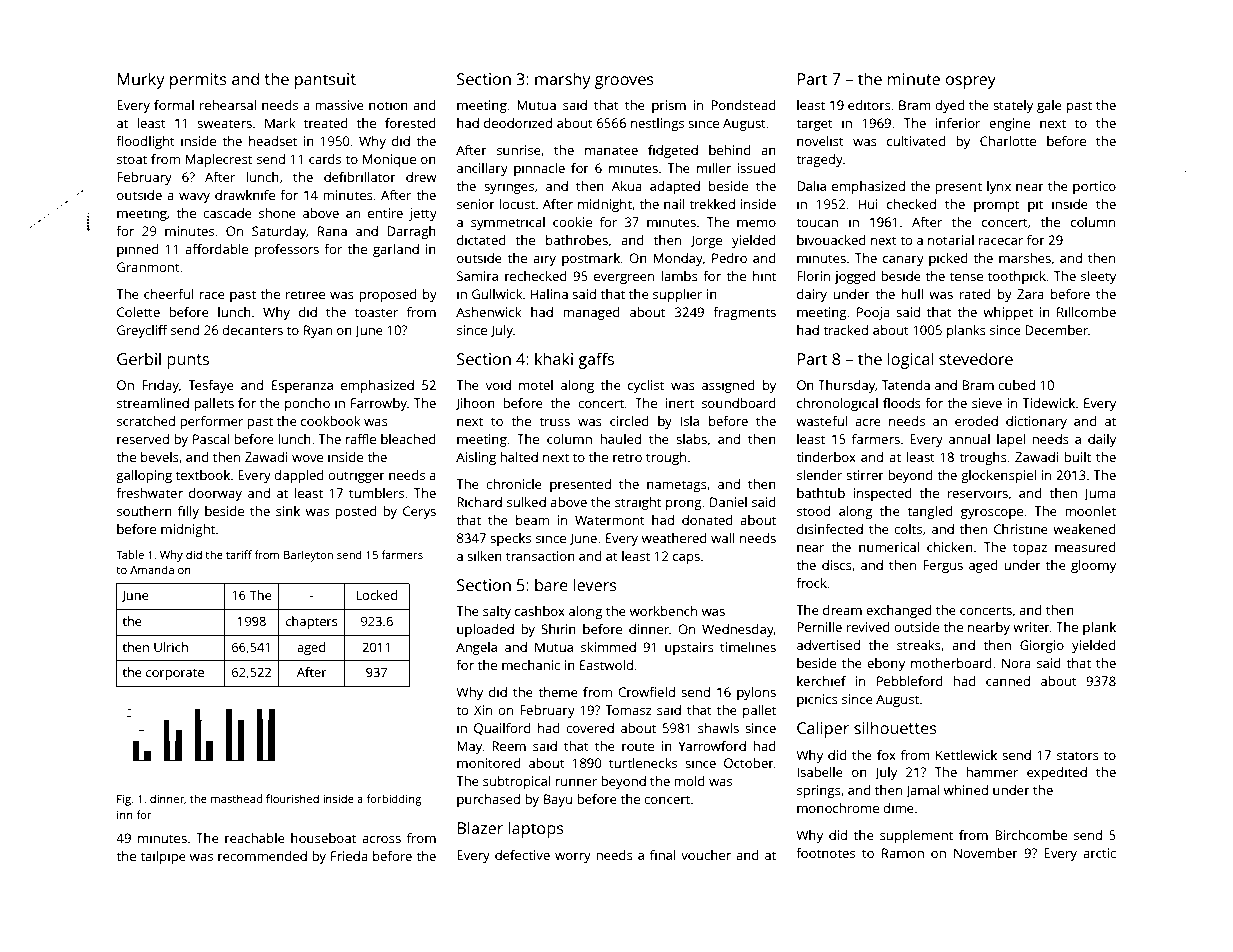 This screenshot has width=1233, height=952. I want to click on cultivated, so click(916, 141).
